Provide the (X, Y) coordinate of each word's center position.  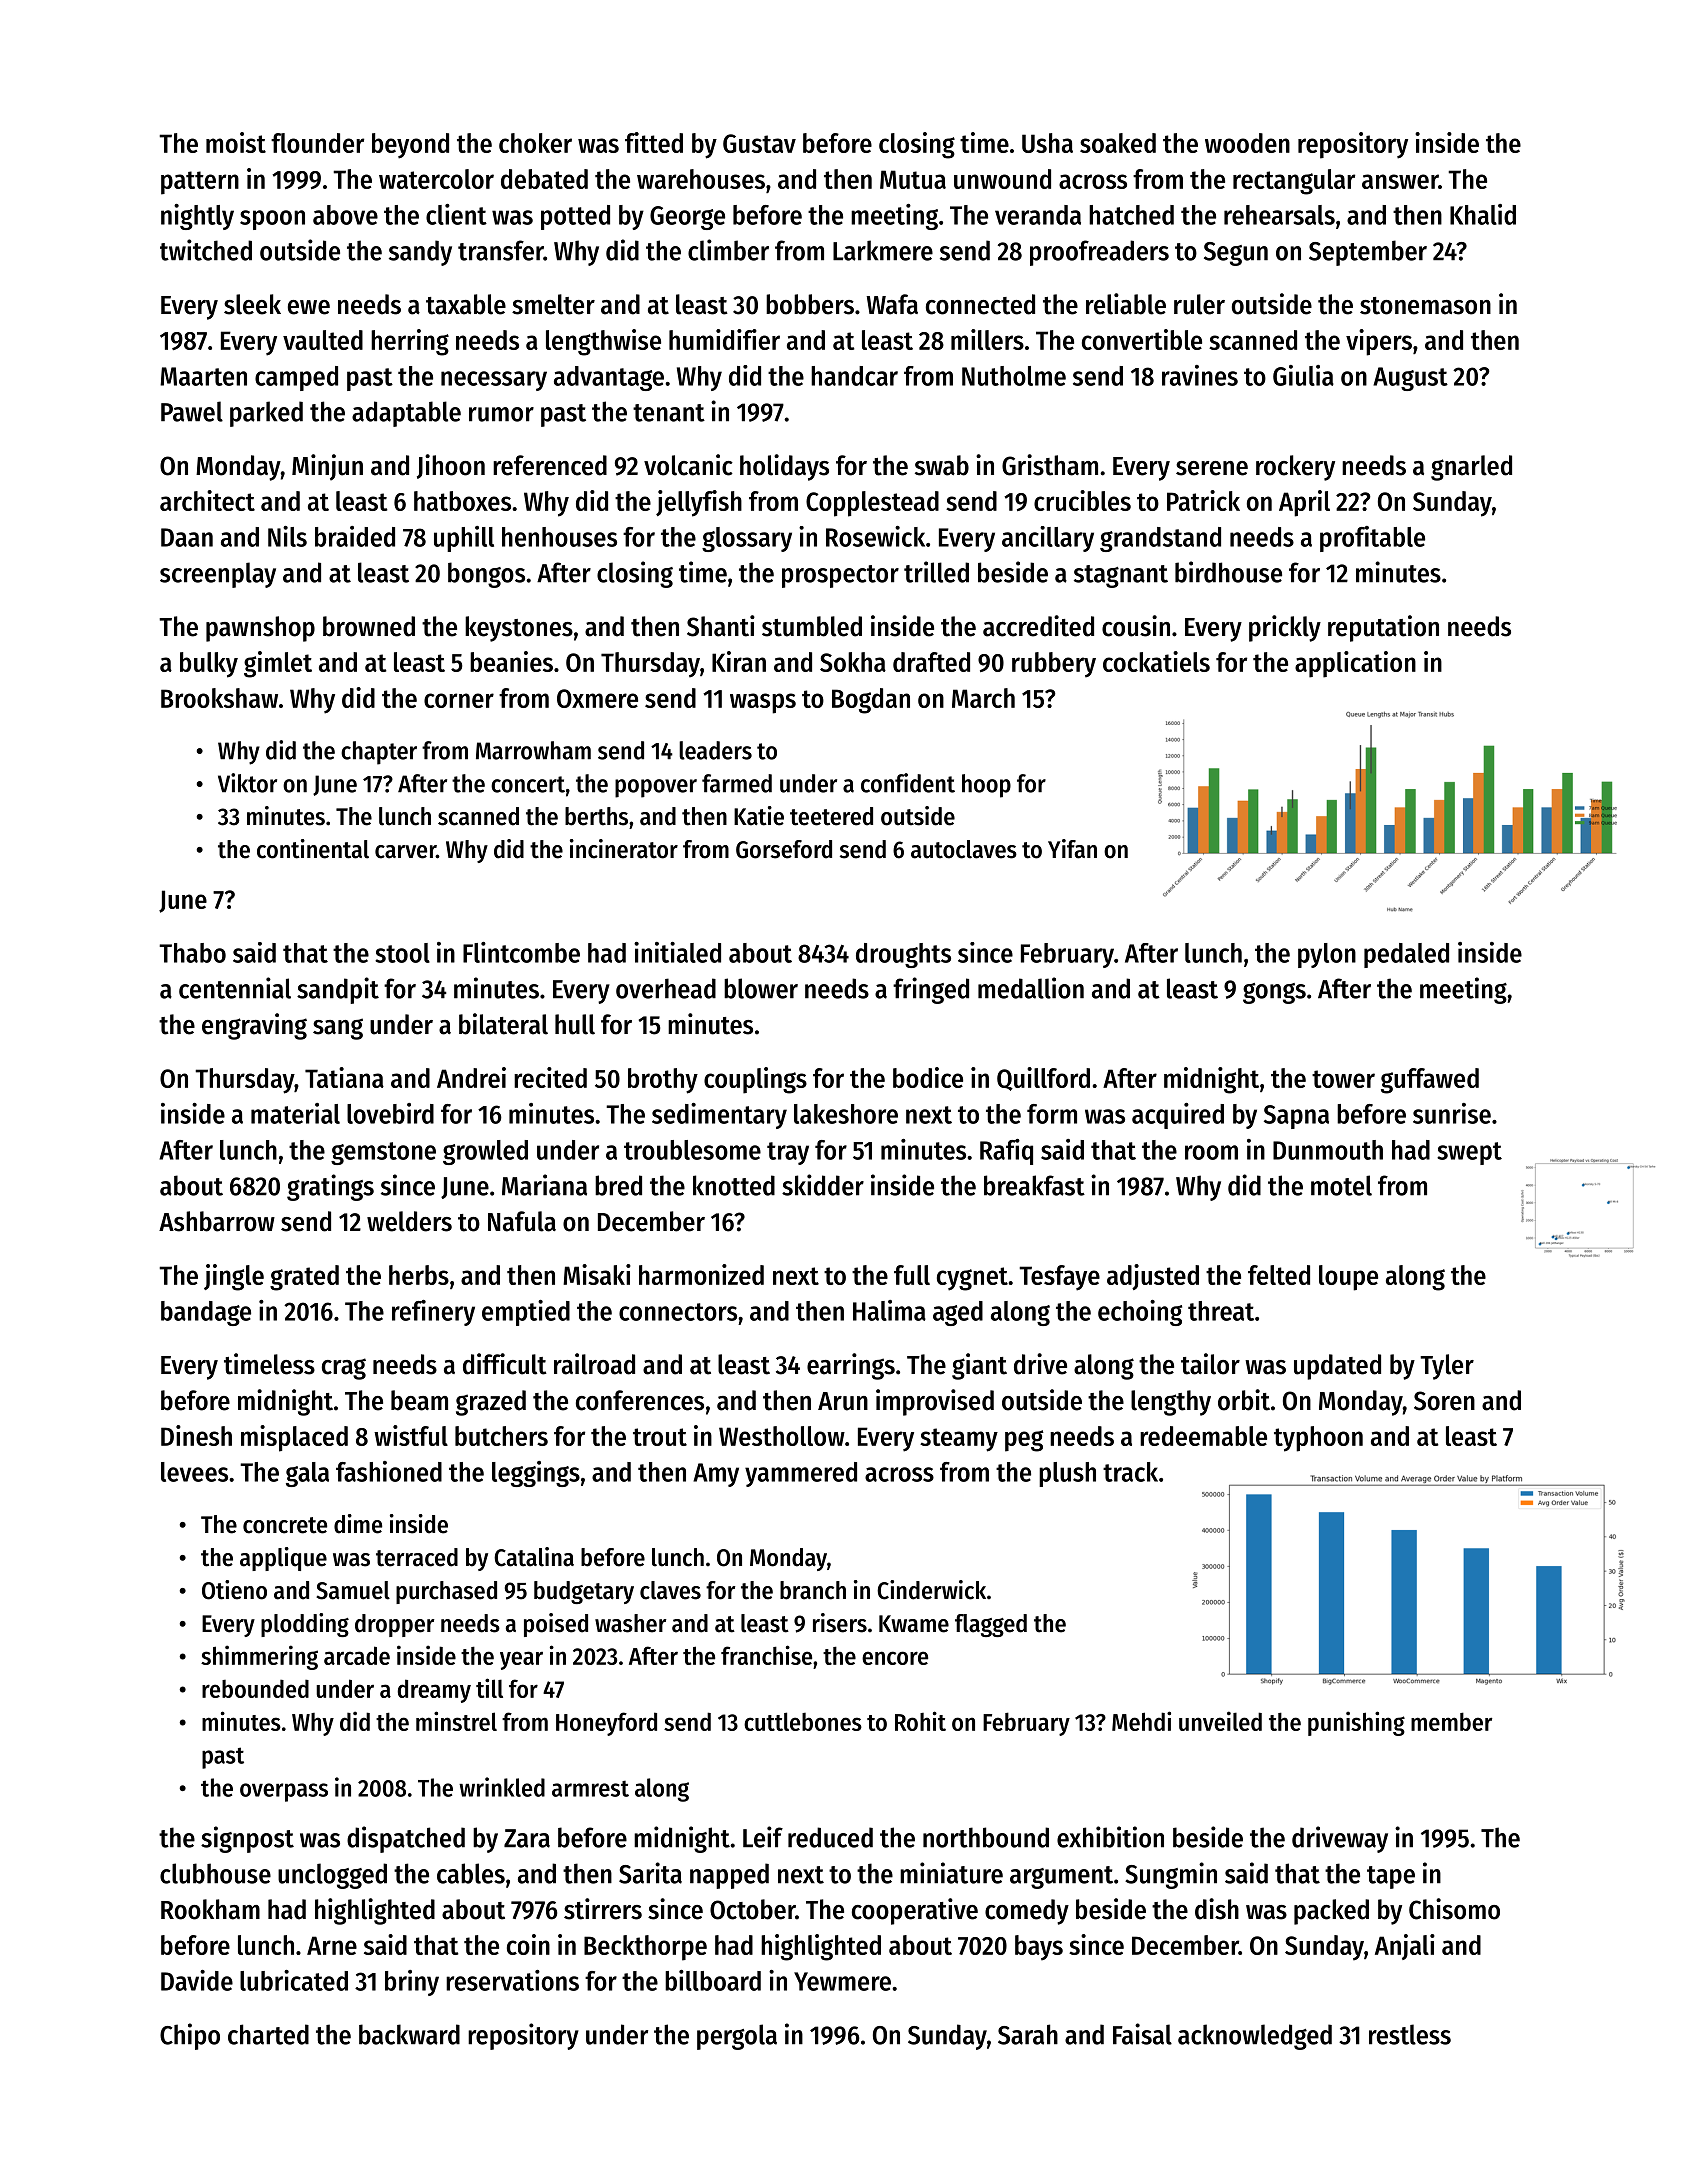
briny (412, 1983)
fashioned (389, 1471)
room (1211, 1152)
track (1130, 1472)
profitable (1372, 539)
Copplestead (872, 504)
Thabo (192, 953)
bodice (928, 1077)
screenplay (218, 575)
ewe (309, 307)
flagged (991, 1625)
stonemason (1425, 306)
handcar (854, 376)
